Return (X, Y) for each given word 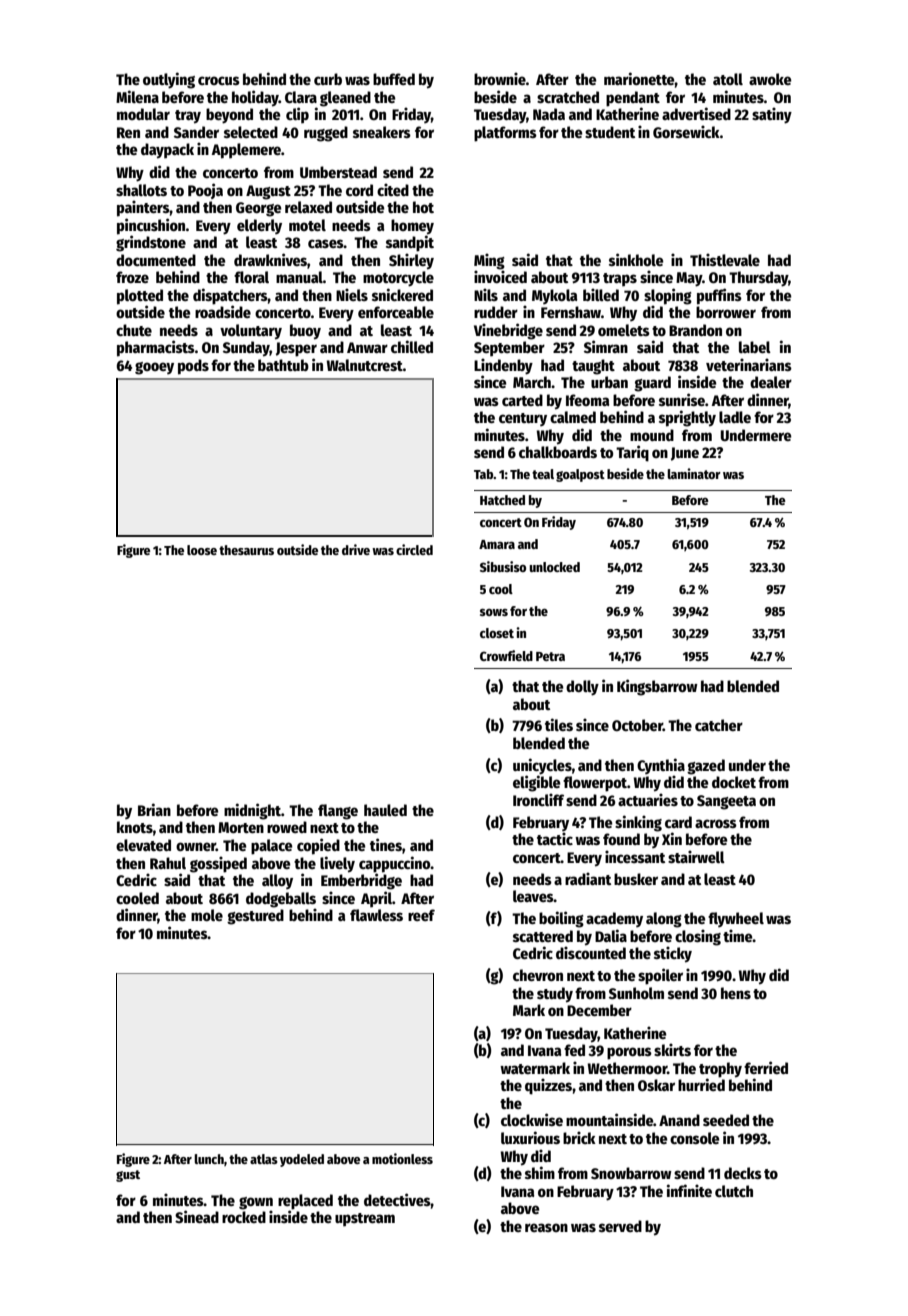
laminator (694, 473)
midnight (252, 811)
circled (414, 549)
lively (337, 864)
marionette (639, 78)
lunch (209, 1159)
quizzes (548, 1086)
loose (202, 550)
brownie (500, 78)
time (737, 935)
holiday (255, 98)
